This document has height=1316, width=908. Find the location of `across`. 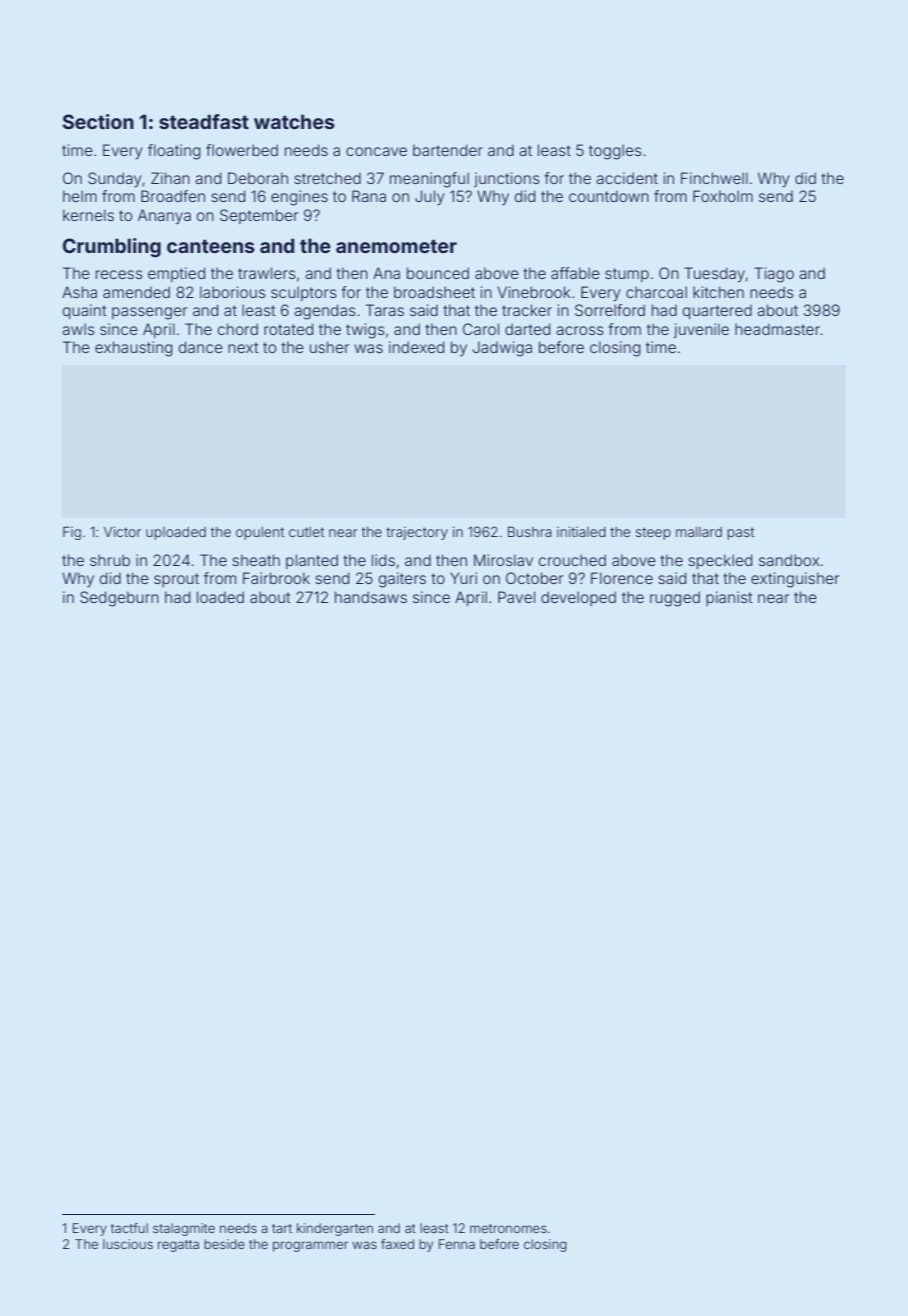

across is located at coordinates (580, 330).
